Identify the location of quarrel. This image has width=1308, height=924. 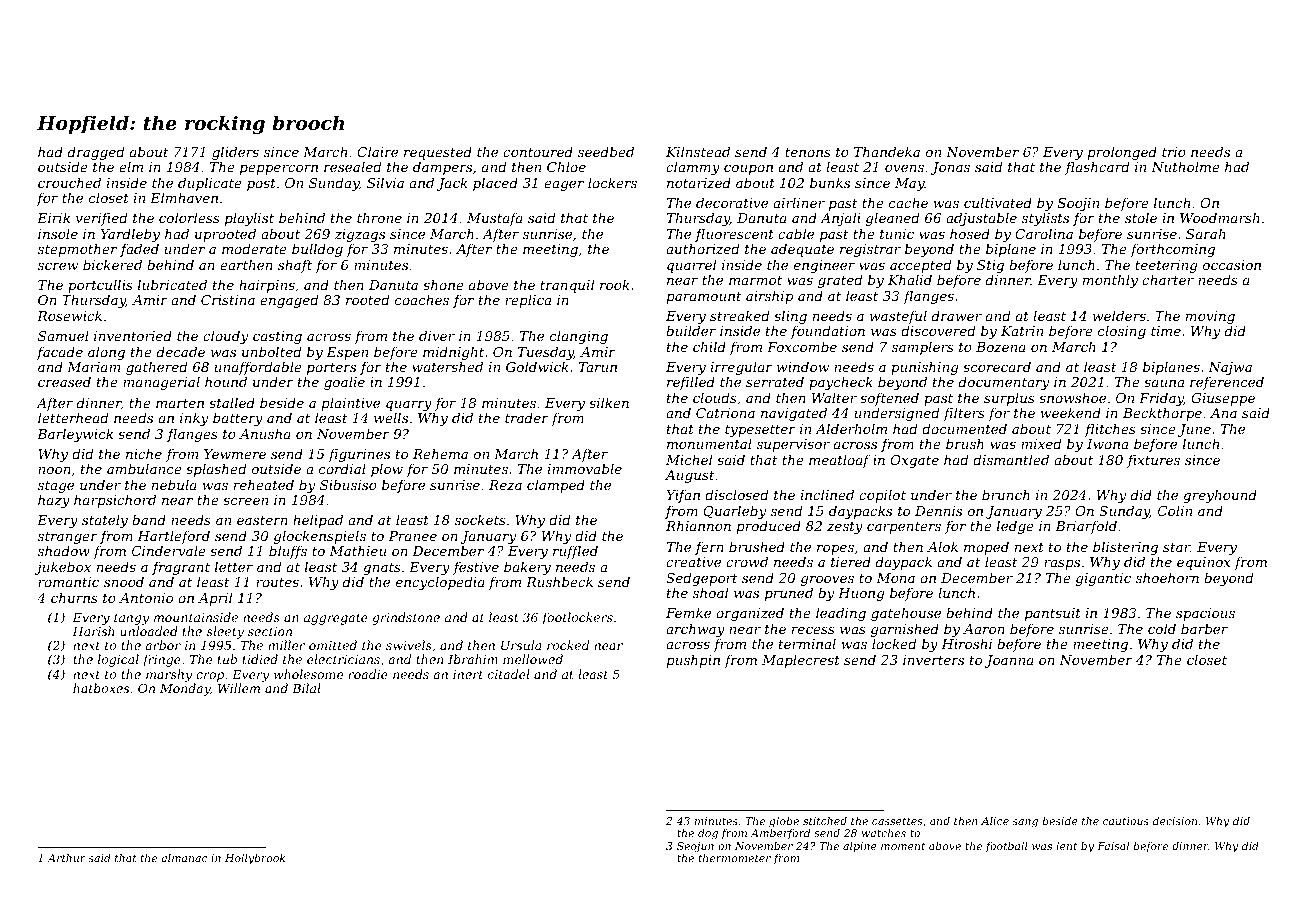
(691, 266).
